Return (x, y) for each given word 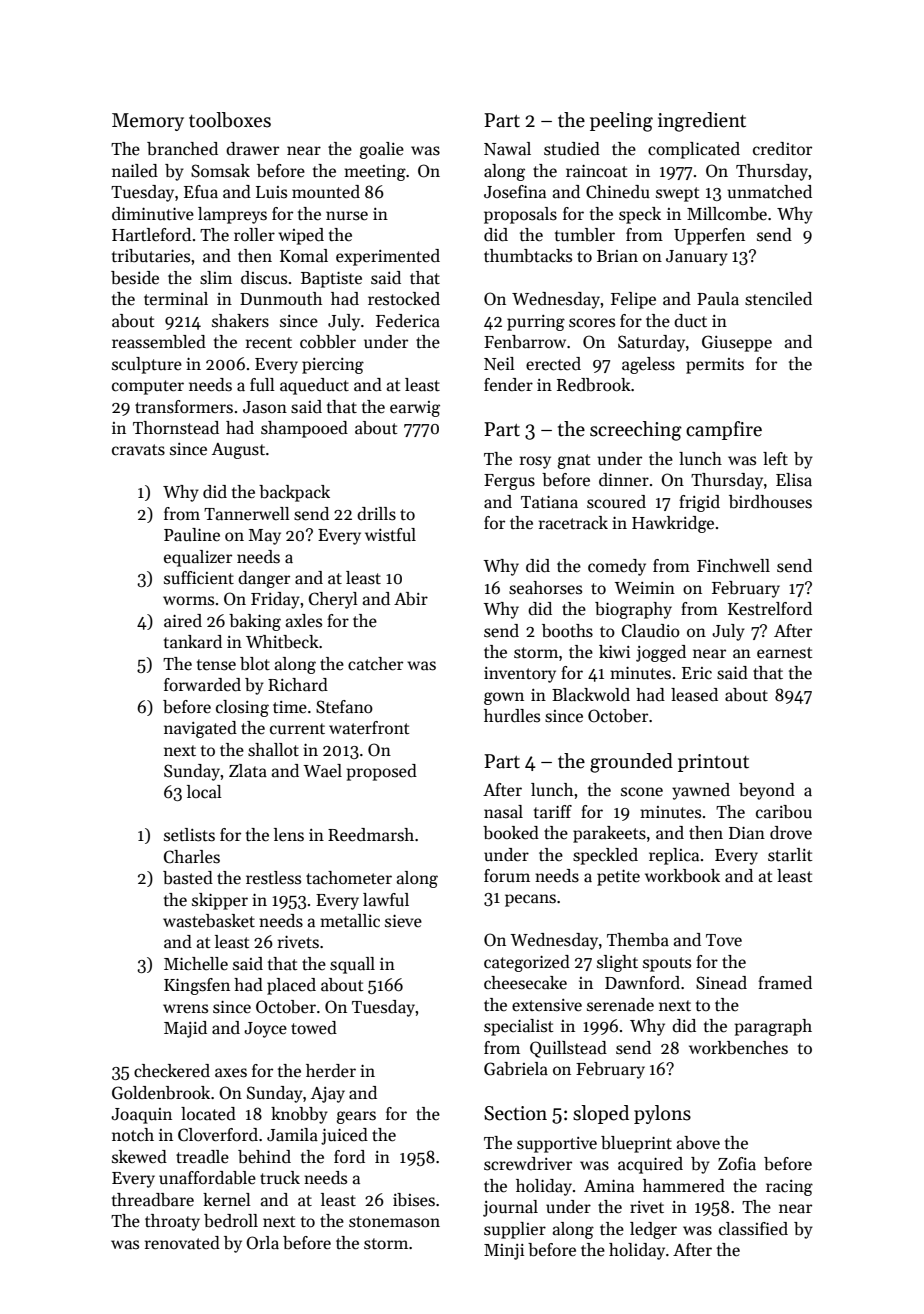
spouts (667, 964)
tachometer (349, 878)
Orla (262, 1243)
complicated (694, 150)
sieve (403, 921)
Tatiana (549, 502)
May (265, 537)
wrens (185, 1009)
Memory (148, 122)
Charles (192, 857)
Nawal (507, 149)
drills (376, 514)
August (238, 451)
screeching (636, 431)
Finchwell (733, 566)
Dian (747, 833)
